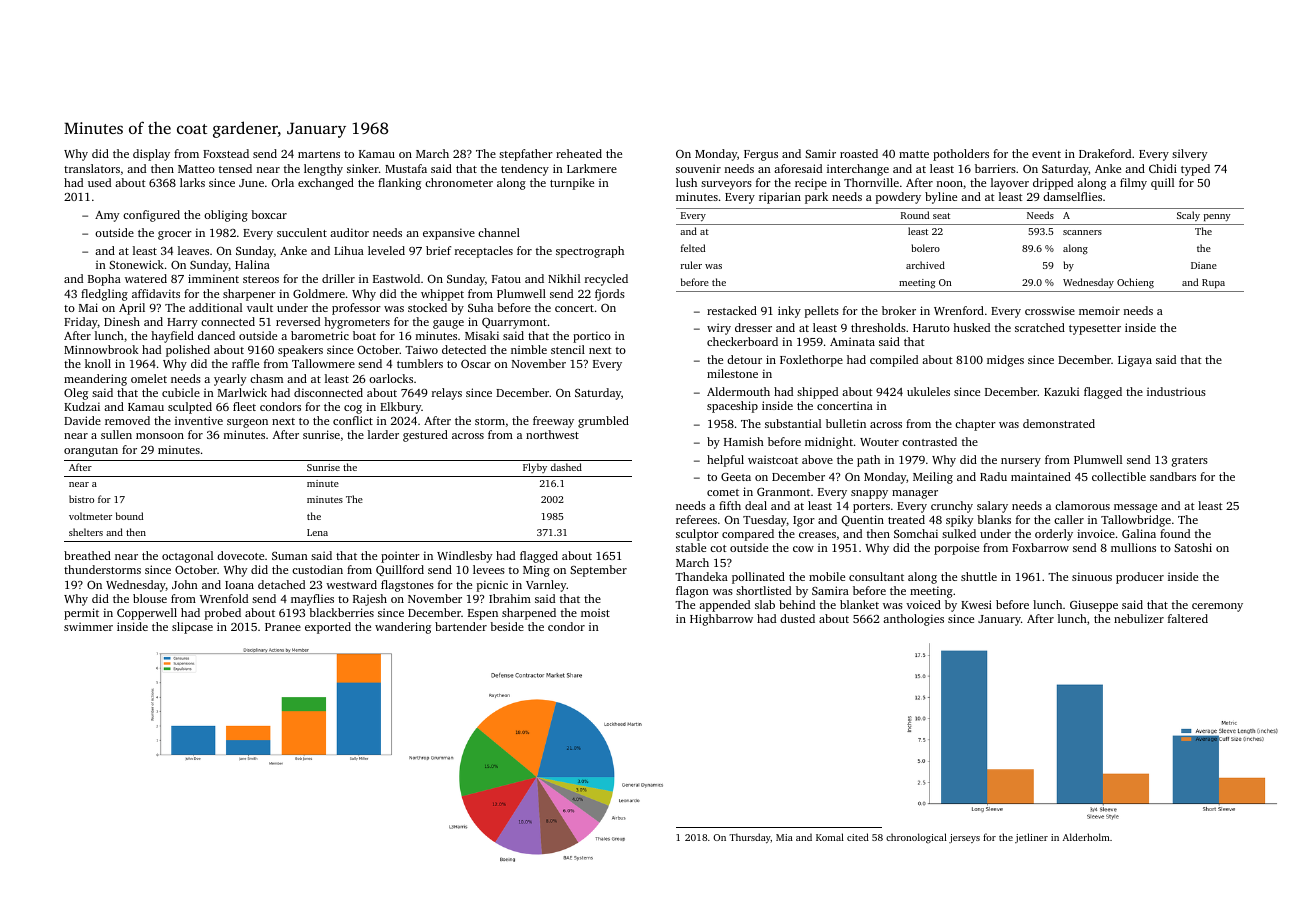 Image resolution: width=1308 pixels, height=924 pixels. Describe the element at coordinates (789, 312) in the page. I see `inky` at that location.
